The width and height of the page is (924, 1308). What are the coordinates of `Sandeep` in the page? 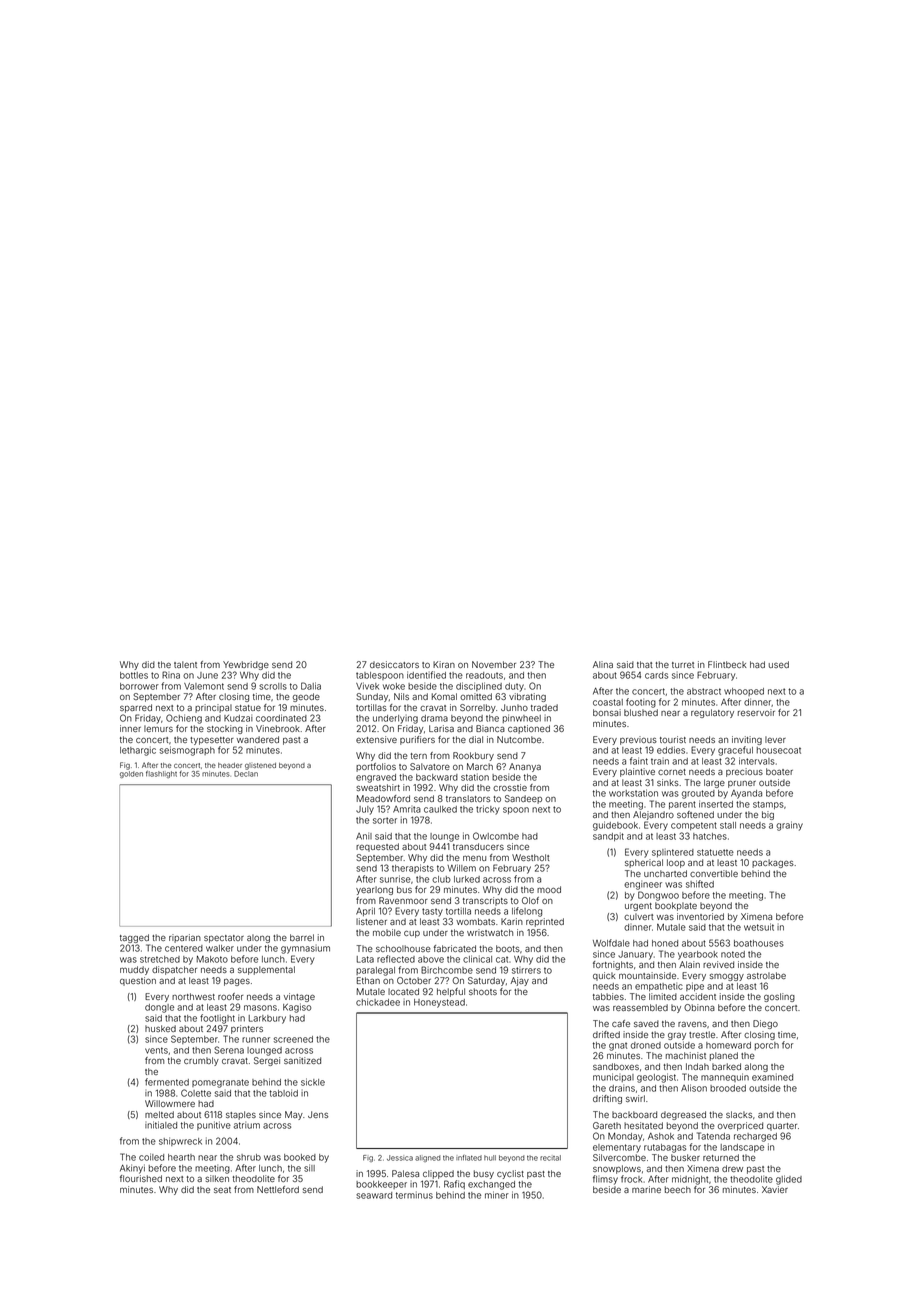 It's located at (523, 799).
